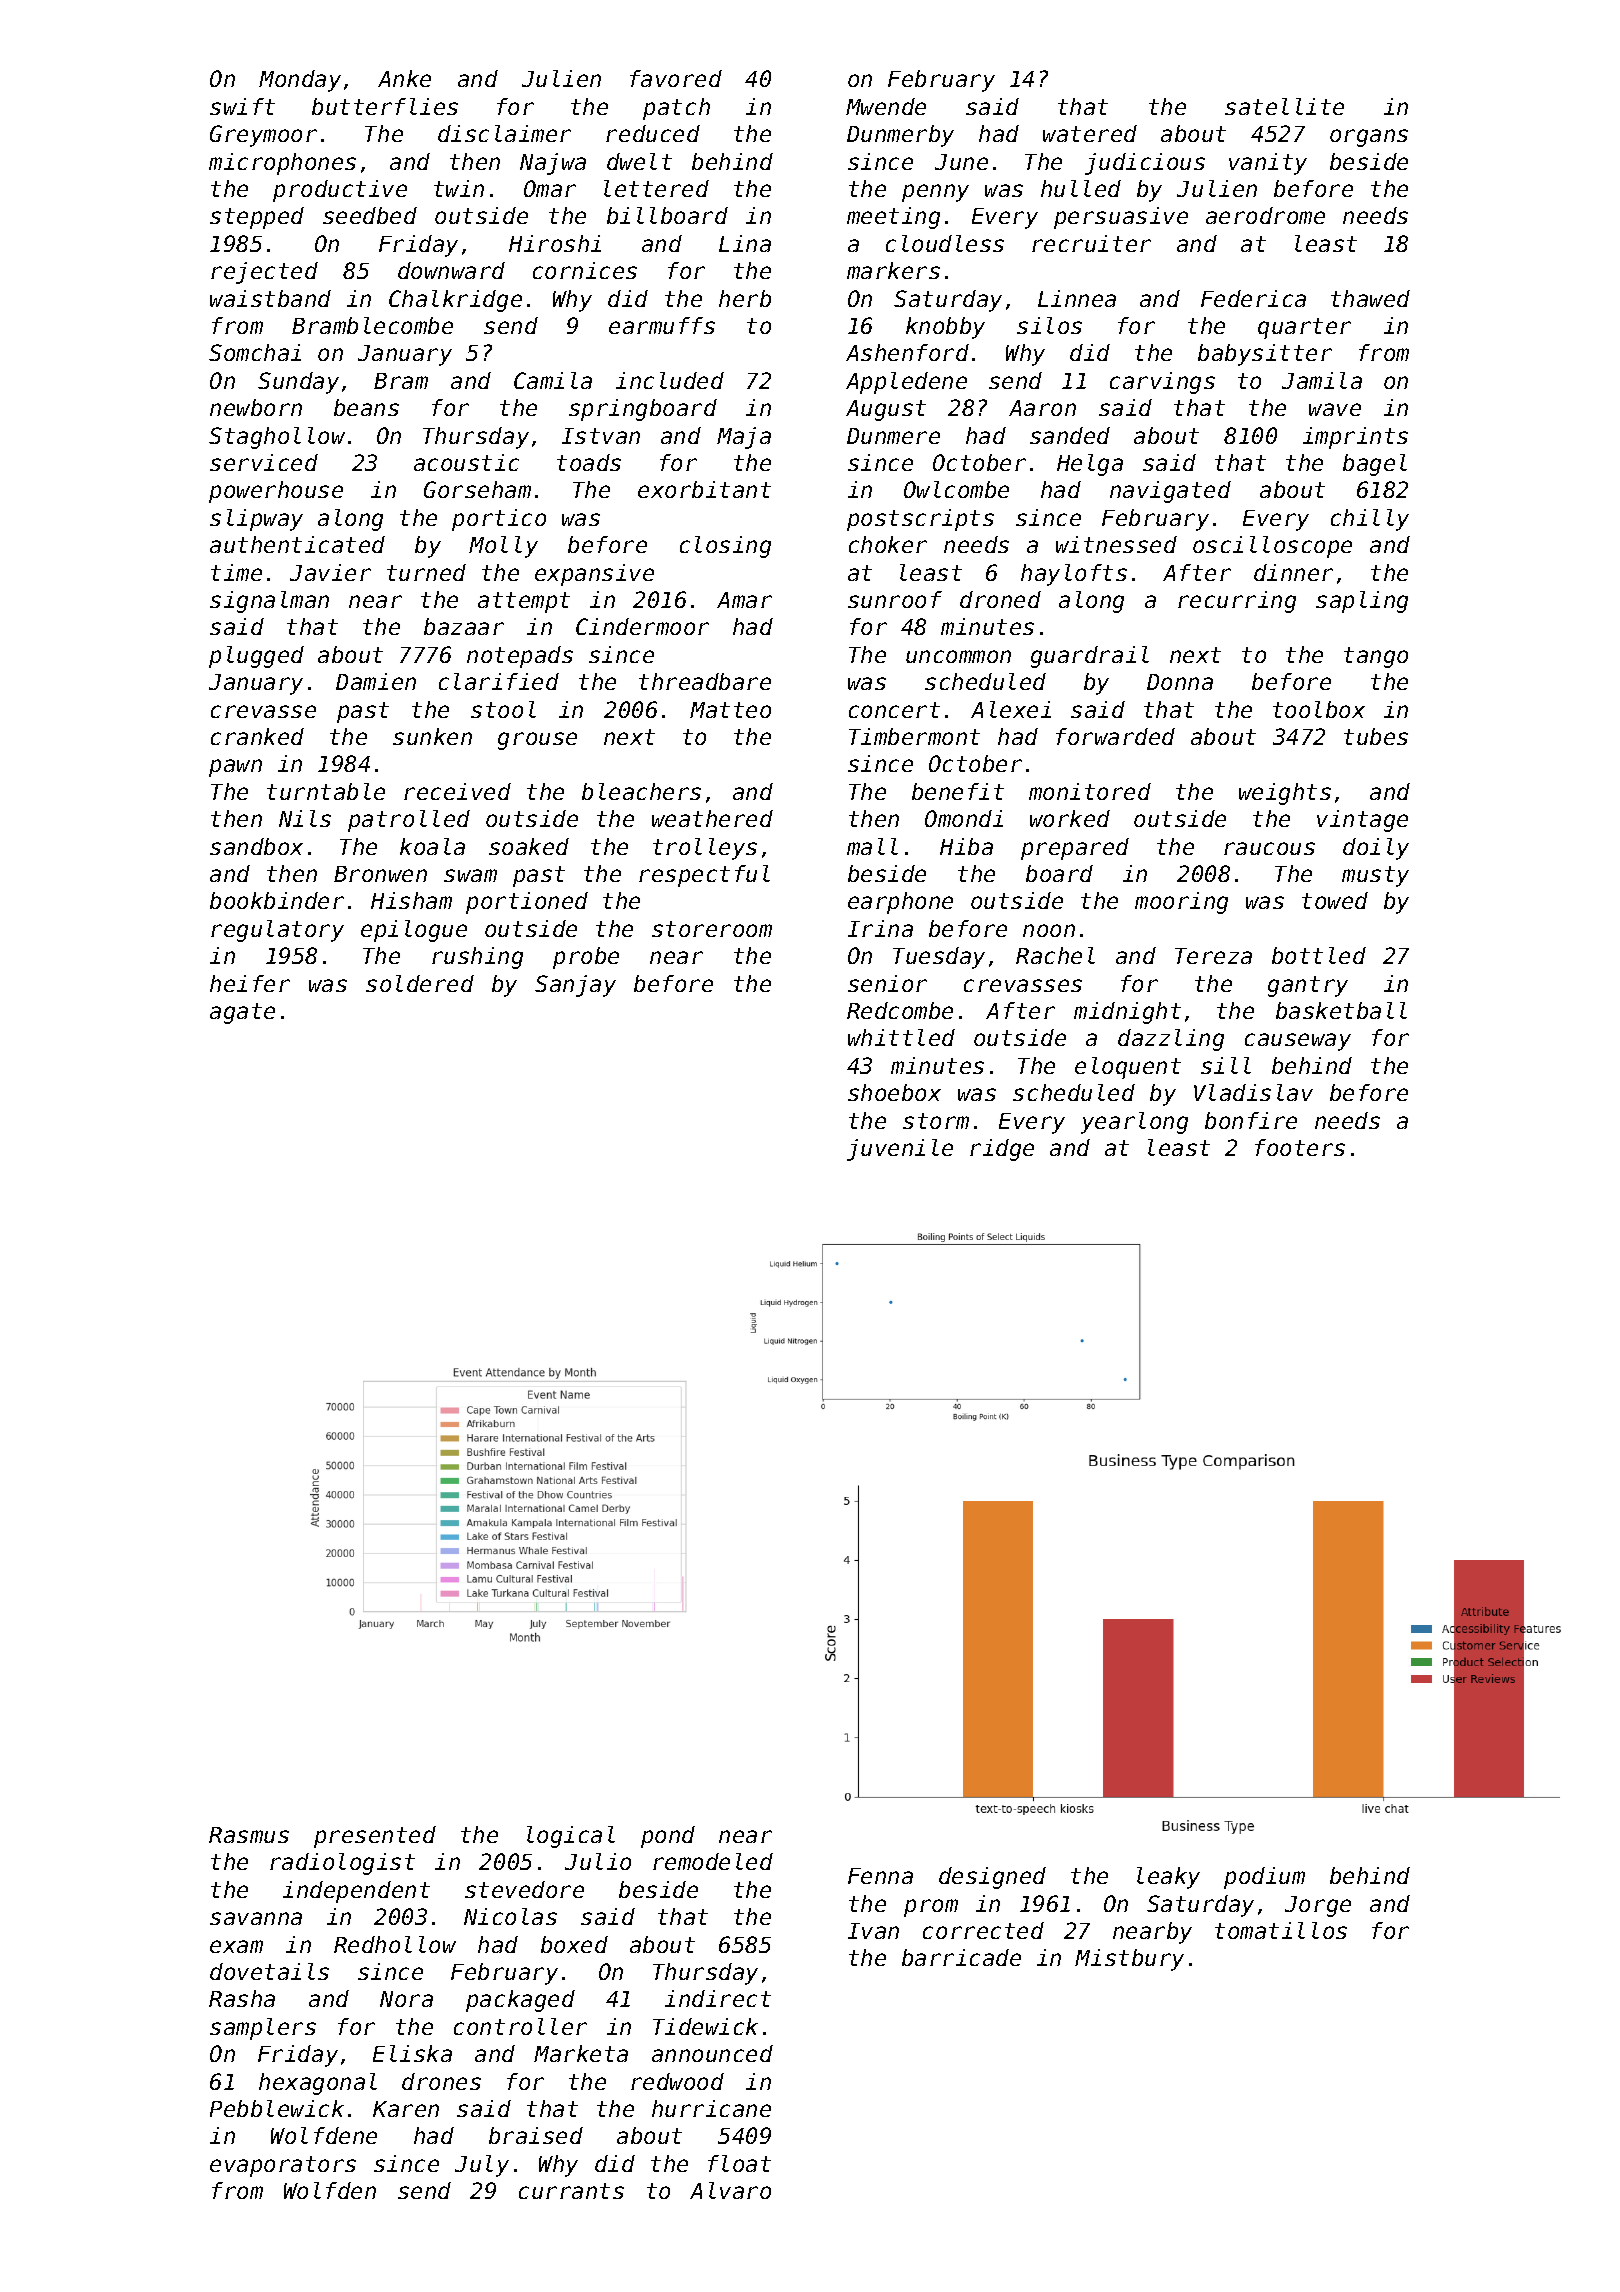 The width and height of the image is (1620, 2292). Describe the element at coordinates (704, 876) in the image. I see `respectful` at that location.
